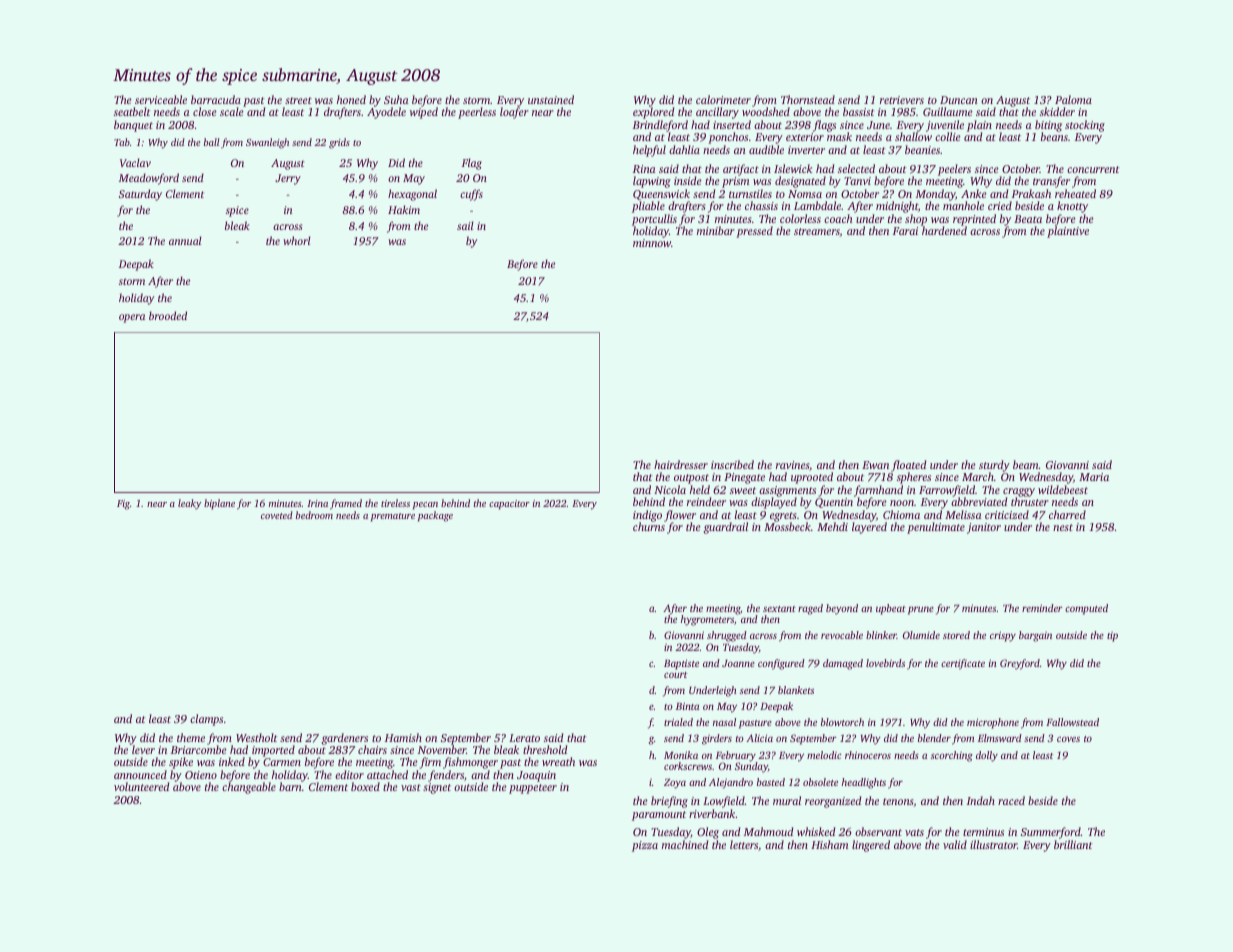  Describe the element at coordinates (141, 786) in the page. I see `volunteered` at that location.
